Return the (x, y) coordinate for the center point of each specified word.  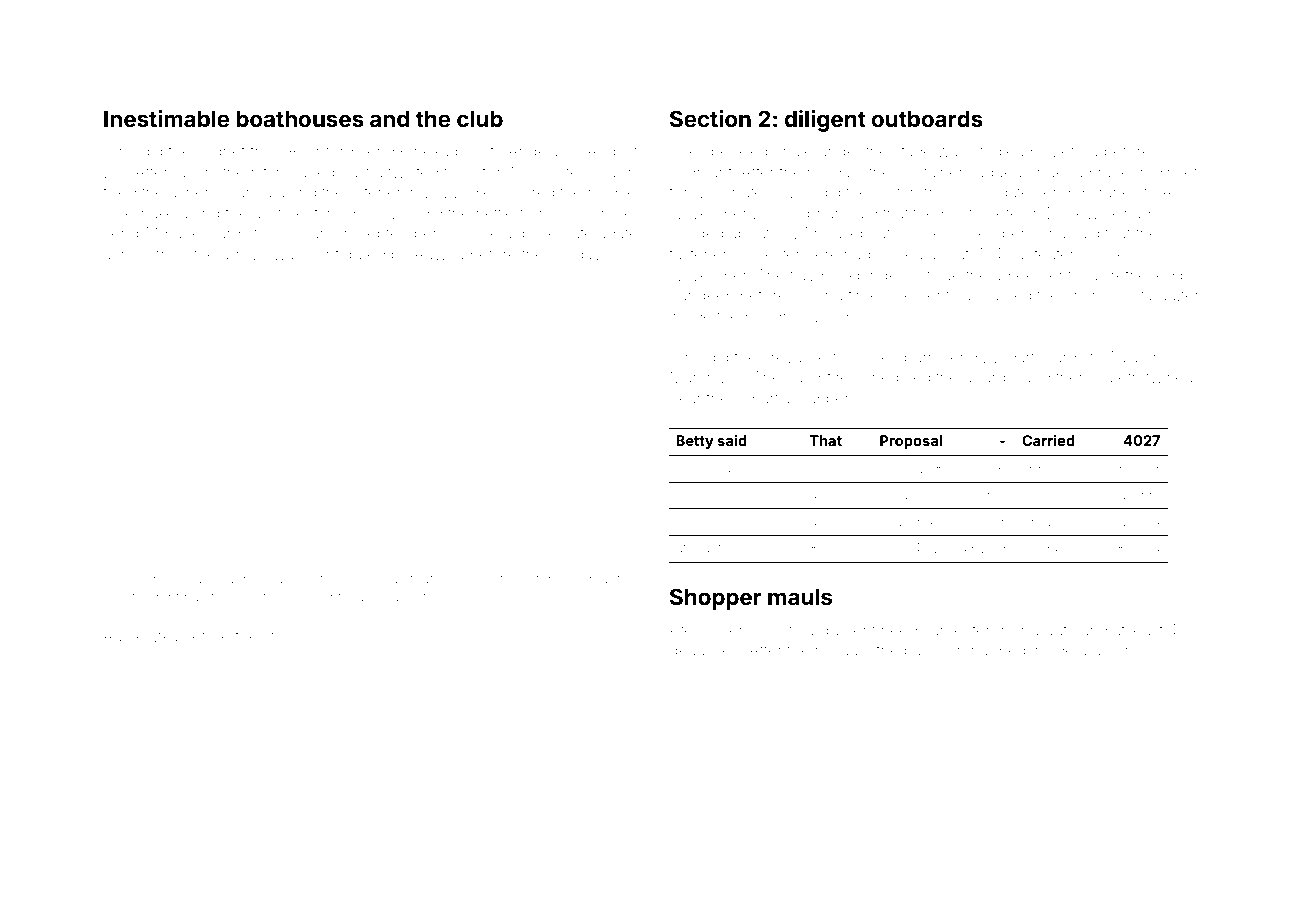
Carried (1048, 440)
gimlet (1175, 174)
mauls (800, 597)
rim (686, 495)
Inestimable (166, 118)
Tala (1123, 357)
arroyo (244, 257)
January (742, 469)
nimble (612, 192)
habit (199, 597)
